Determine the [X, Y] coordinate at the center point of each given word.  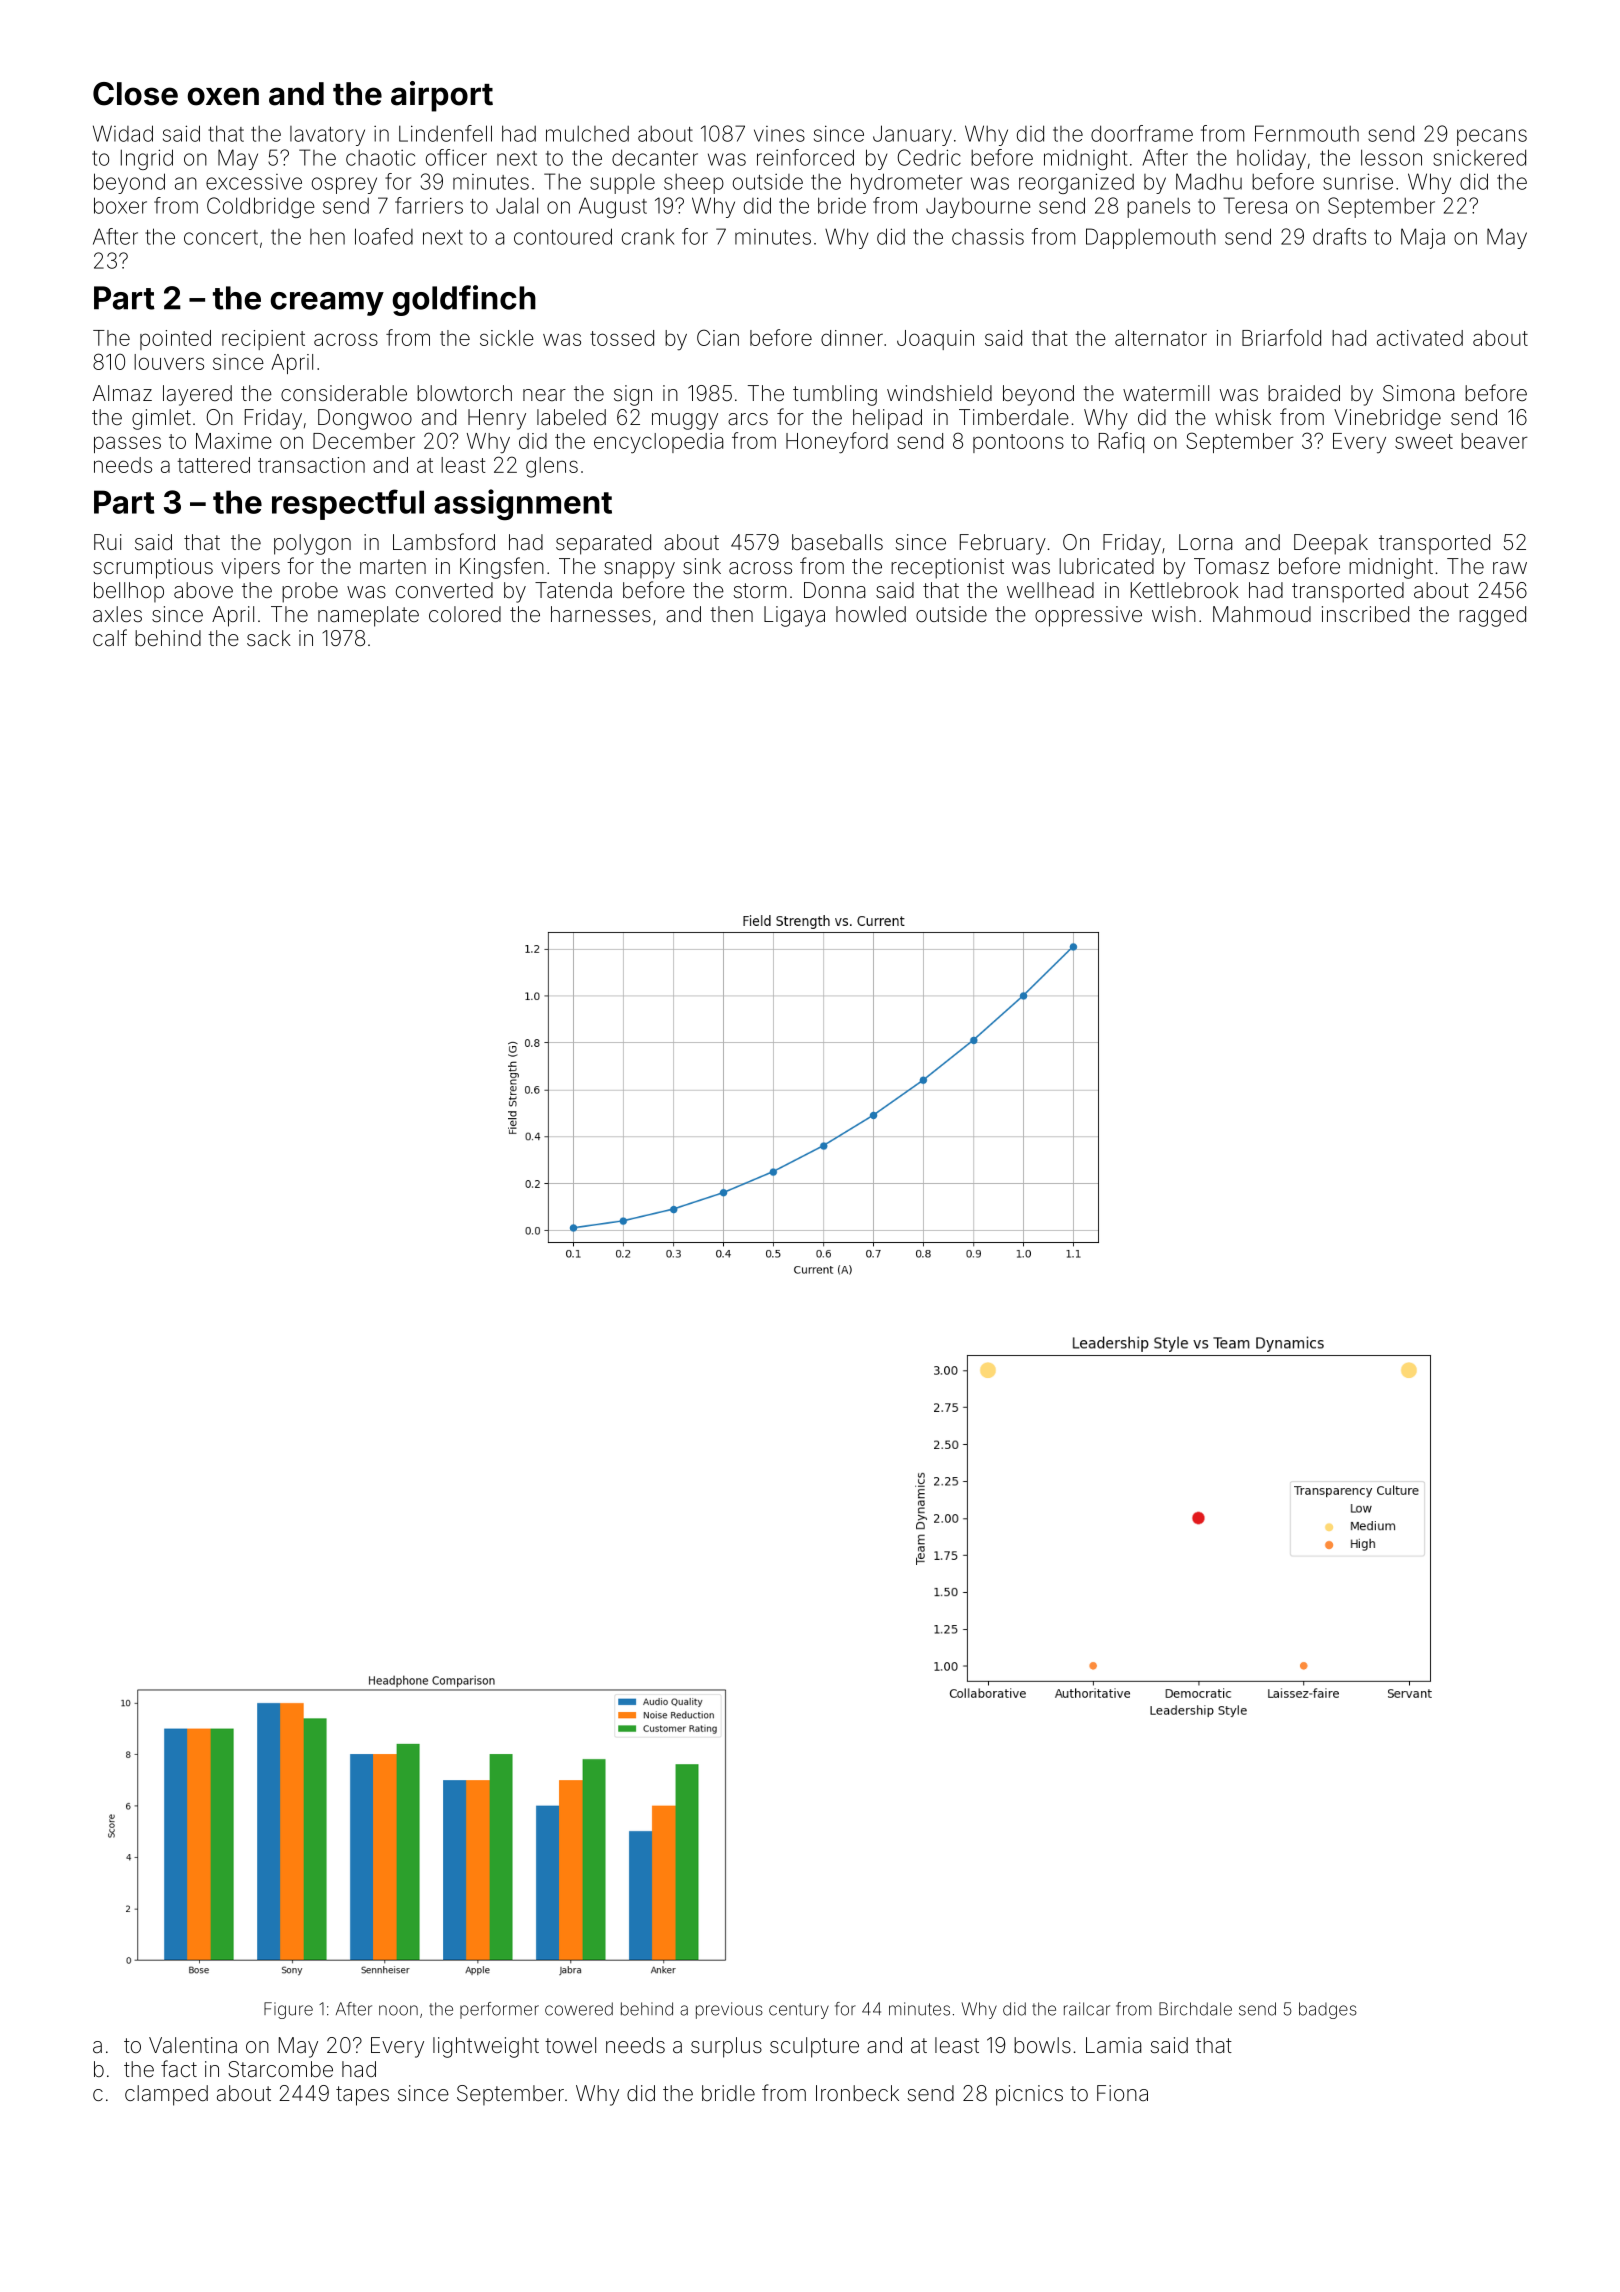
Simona [1418, 393]
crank [648, 236]
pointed [175, 340]
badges [1328, 2010]
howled [871, 614]
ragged [1492, 616]
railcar [1087, 2009]
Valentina [193, 2045]
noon [398, 2010]
